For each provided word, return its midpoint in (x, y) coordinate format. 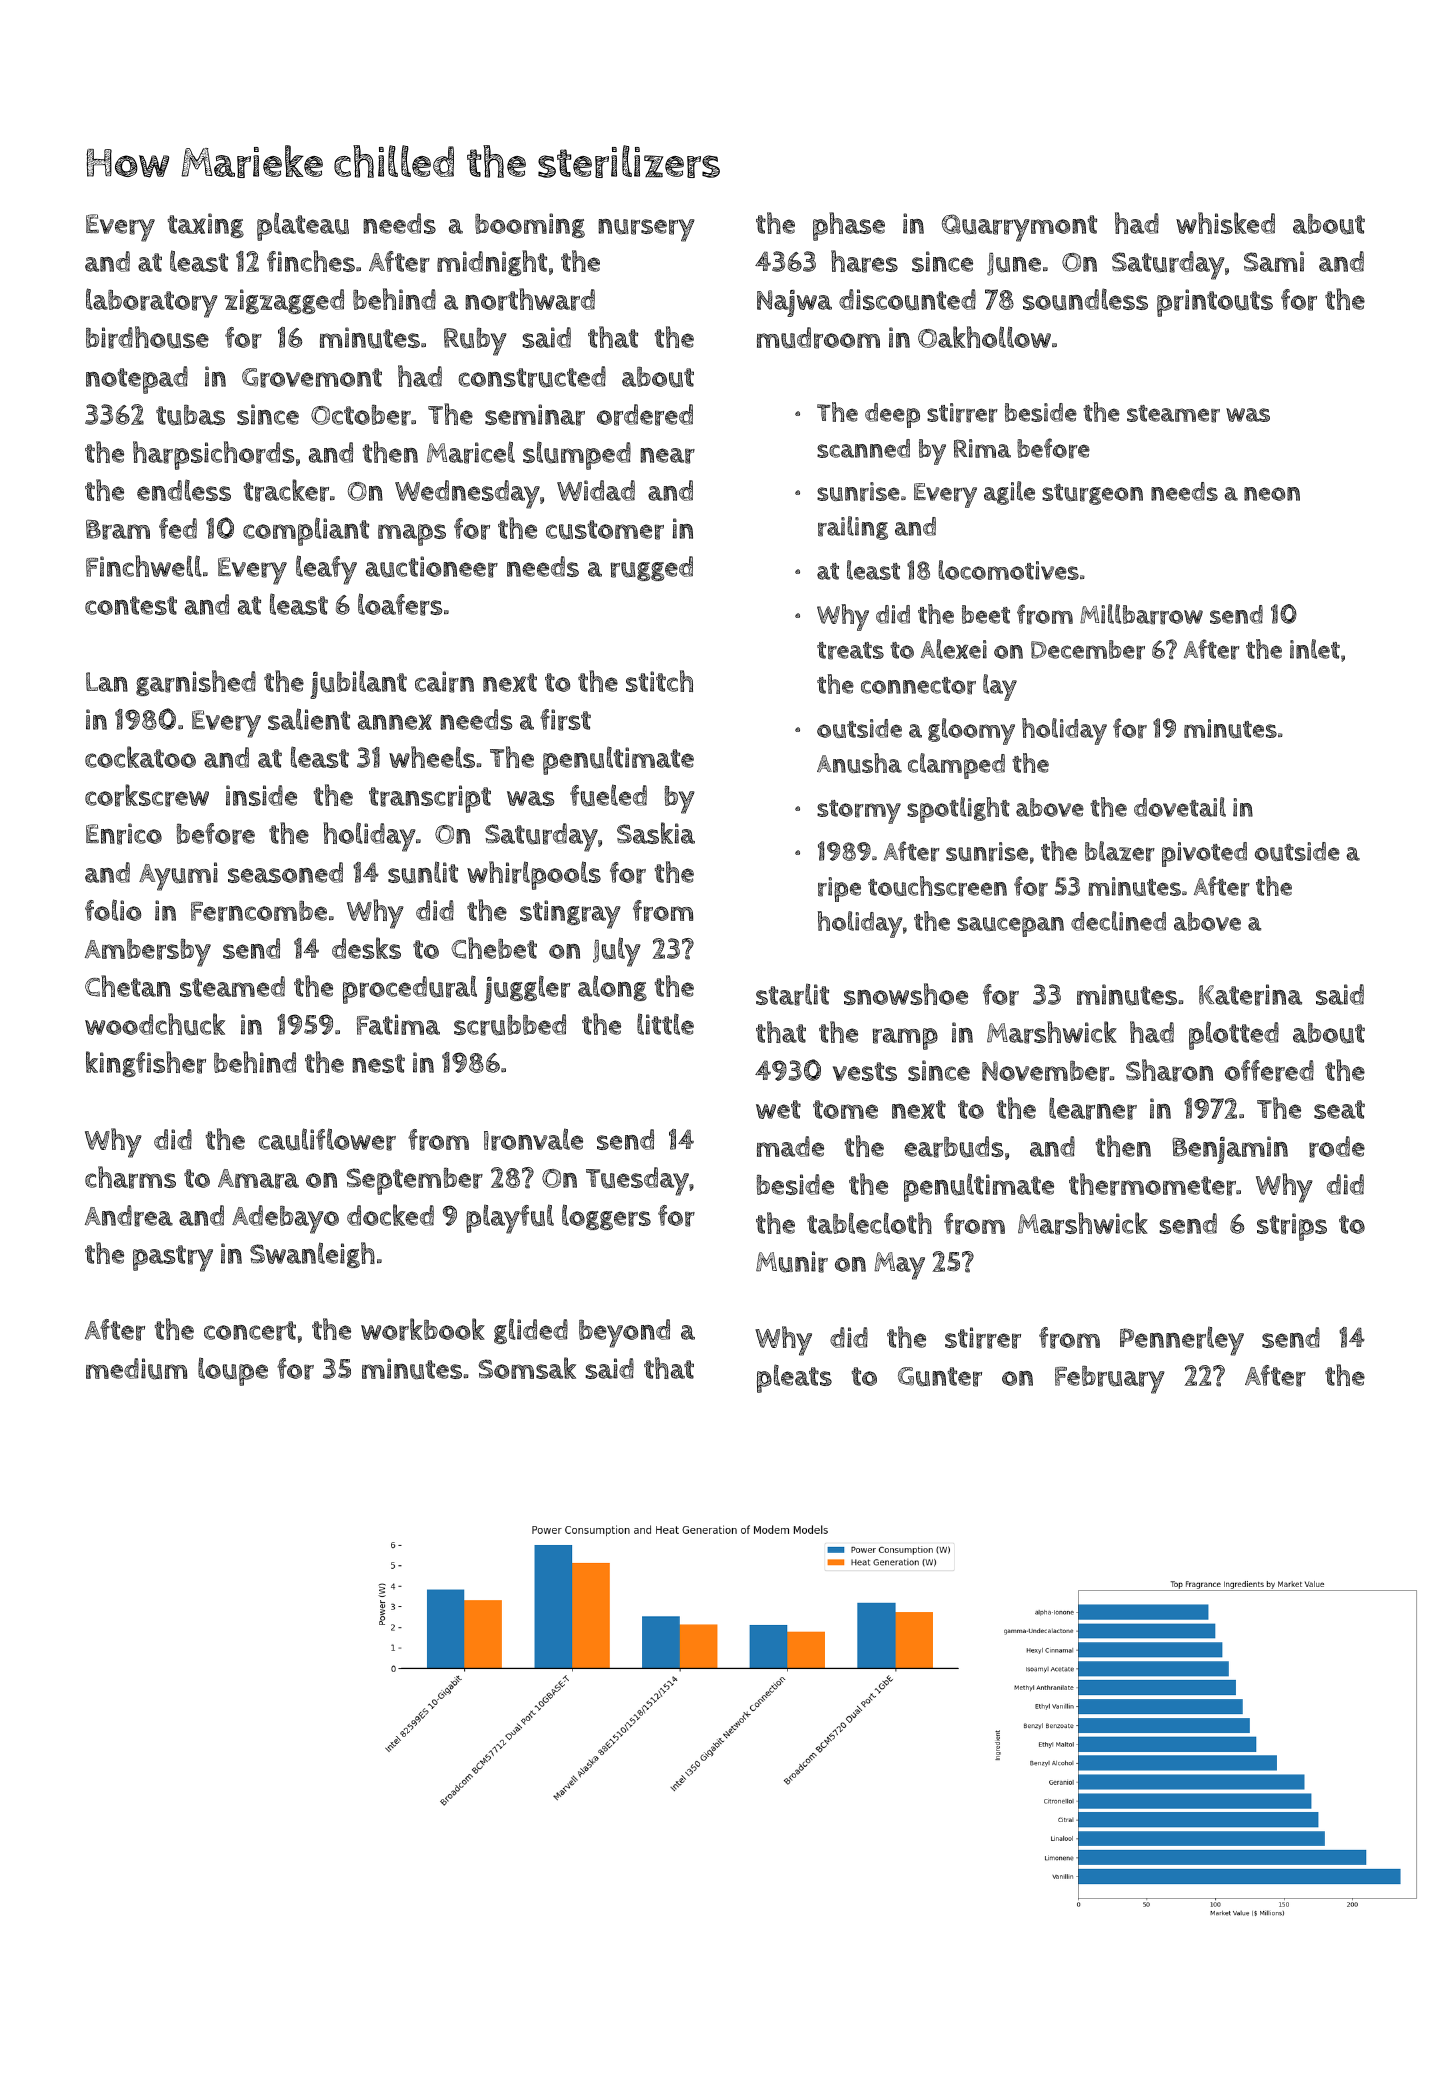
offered (1269, 1071)
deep (892, 415)
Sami (1274, 261)
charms (130, 1177)
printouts (1215, 303)
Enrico (124, 834)
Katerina (1250, 995)
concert (250, 1331)
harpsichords (213, 455)
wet (778, 1109)
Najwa (794, 303)
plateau (303, 226)
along (612, 988)
